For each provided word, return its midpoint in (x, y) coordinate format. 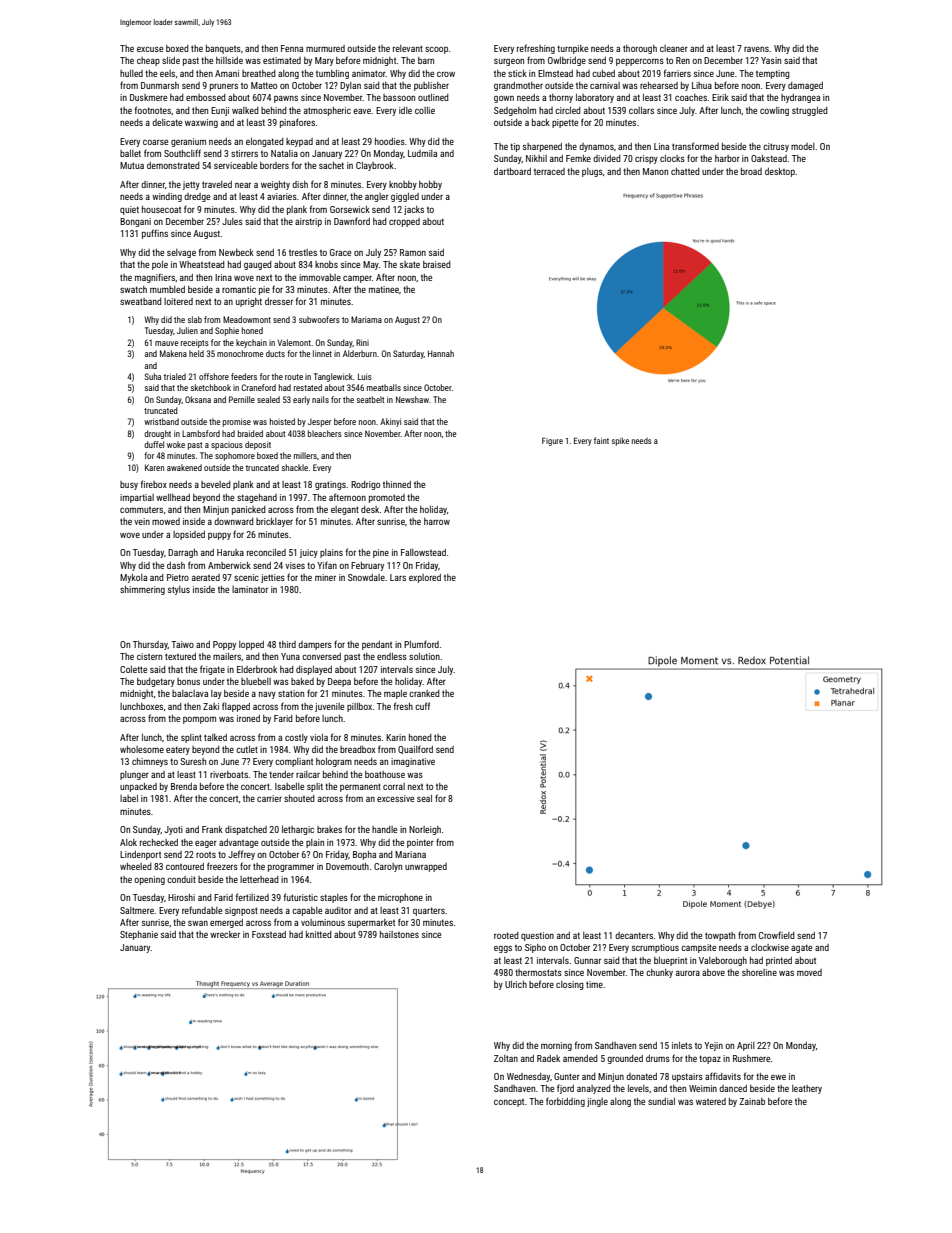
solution (424, 656)
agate (801, 948)
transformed (695, 146)
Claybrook (375, 166)
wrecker (225, 934)
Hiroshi (181, 897)
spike (620, 441)
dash (176, 565)
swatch (133, 289)
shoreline (759, 972)
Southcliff (182, 153)
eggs (503, 949)
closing (570, 985)
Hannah (441, 353)
